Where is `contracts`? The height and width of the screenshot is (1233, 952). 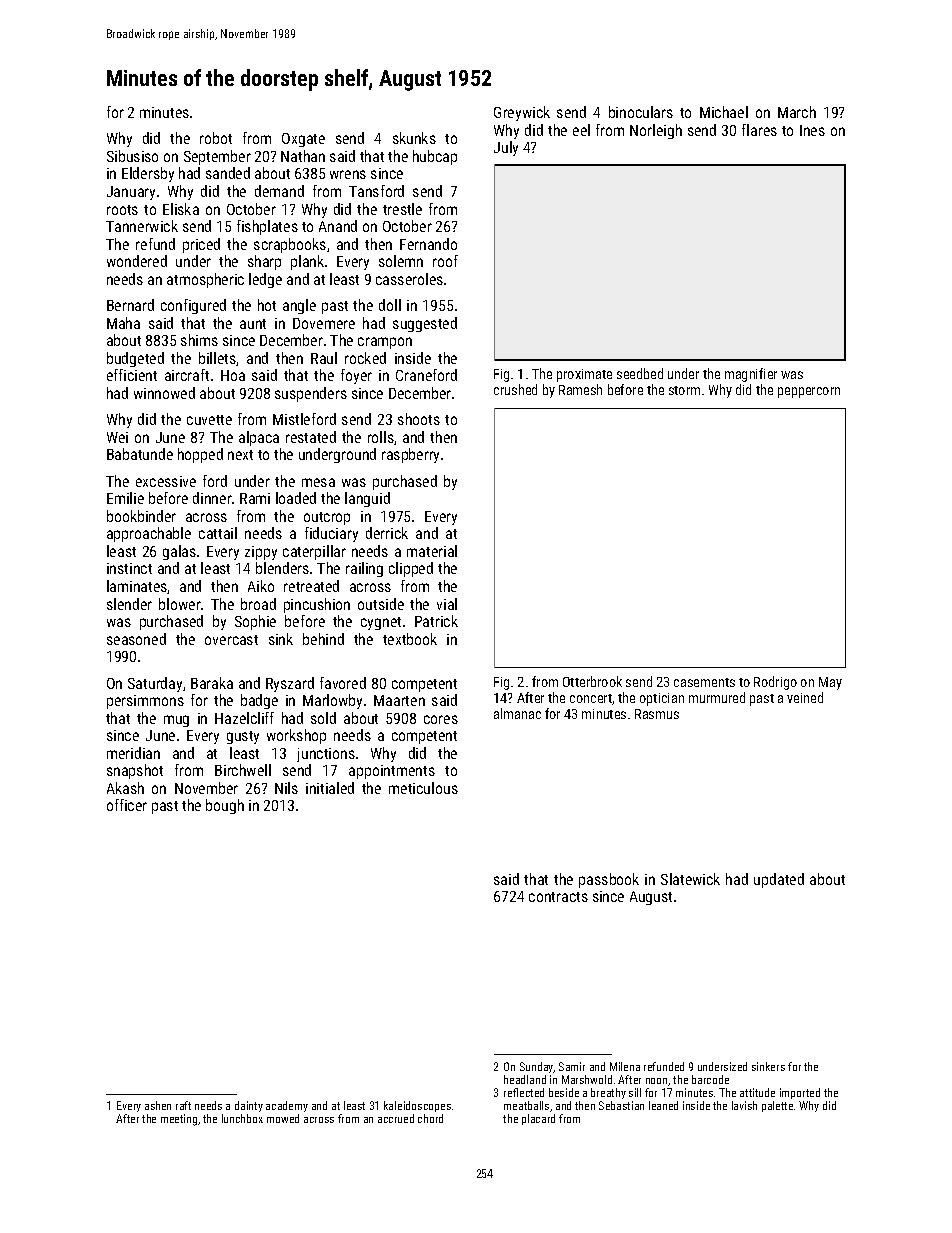 contracts is located at coordinates (558, 897).
